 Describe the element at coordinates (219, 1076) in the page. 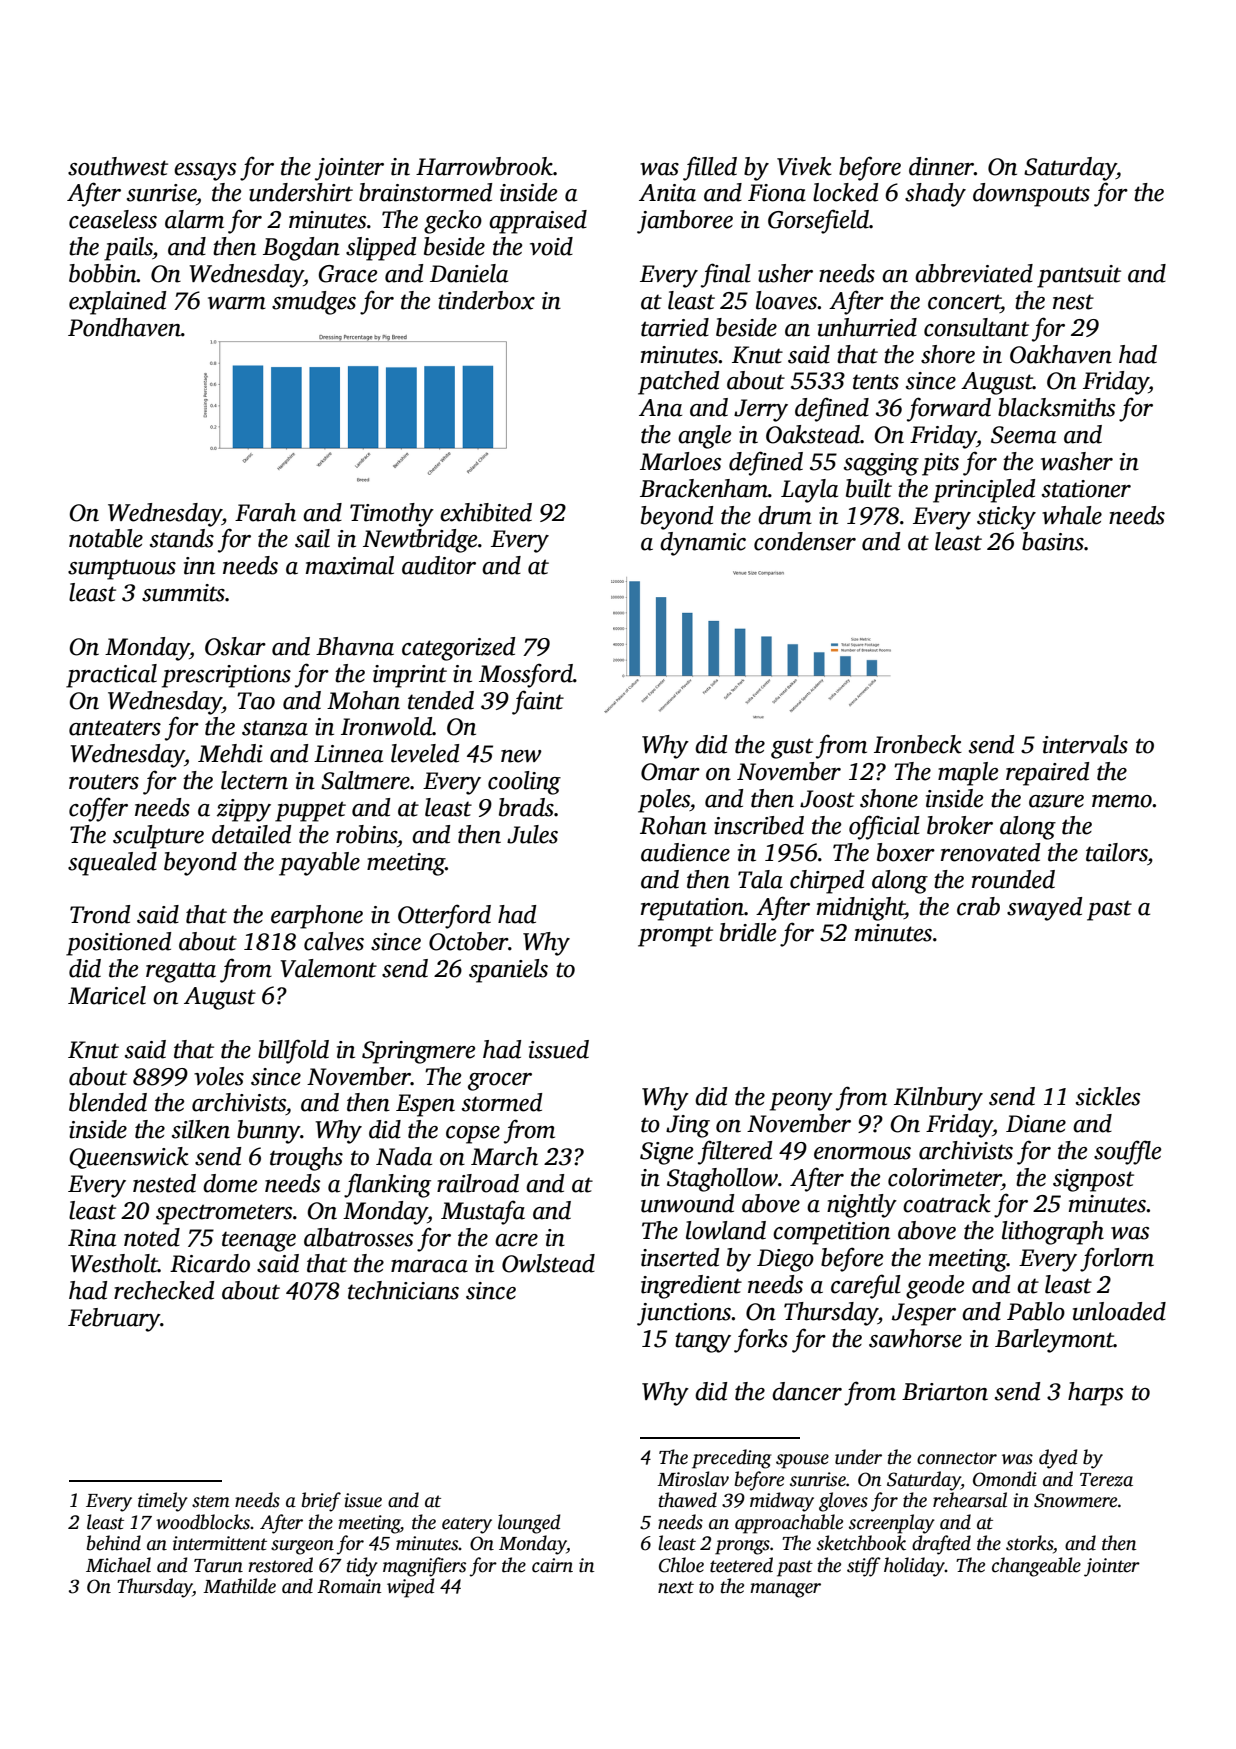

I see `voles` at that location.
